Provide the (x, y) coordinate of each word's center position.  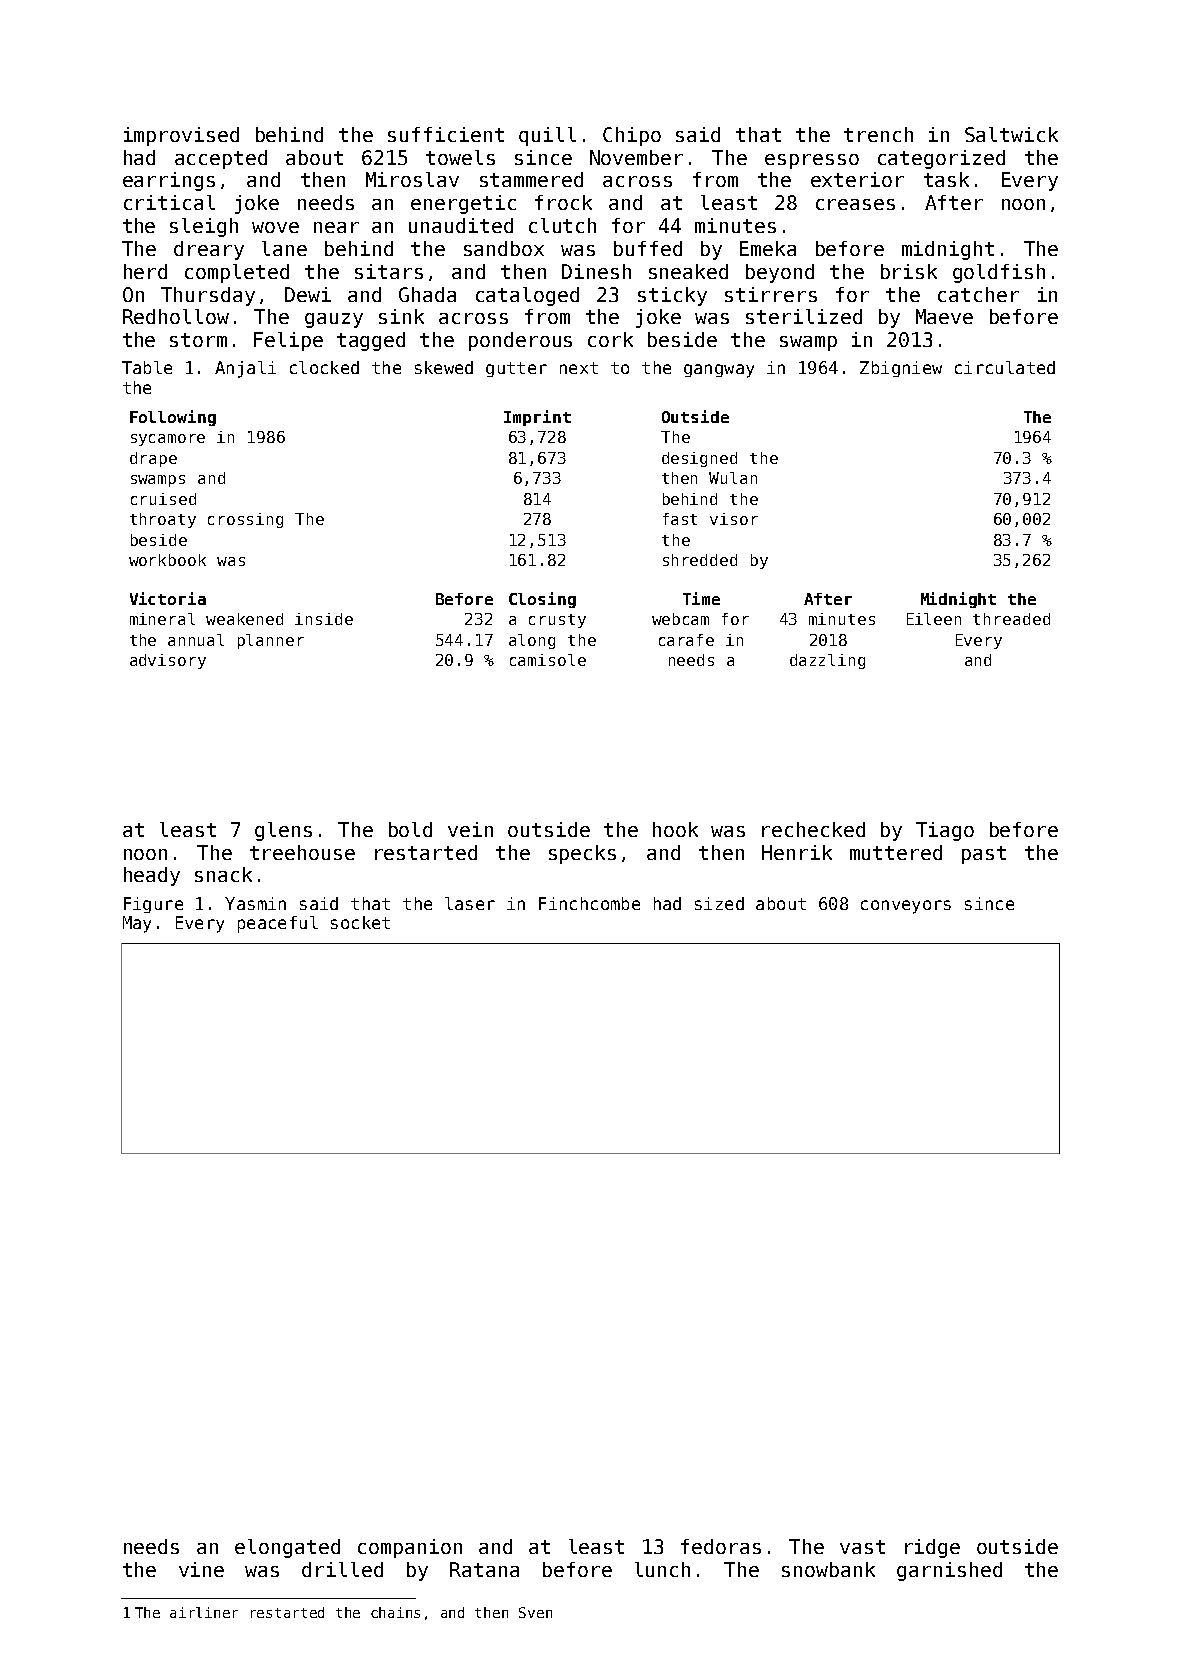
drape (153, 459)
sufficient (446, 134)
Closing (542, 600)
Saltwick (1011, 134)
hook (675, 829)
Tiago (945, 831)
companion (410, 1548)
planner (271, 641)
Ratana (484, 1569)
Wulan (733, 478)
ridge (932, 1548)
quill (547, 136)
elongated (287, 1548)
